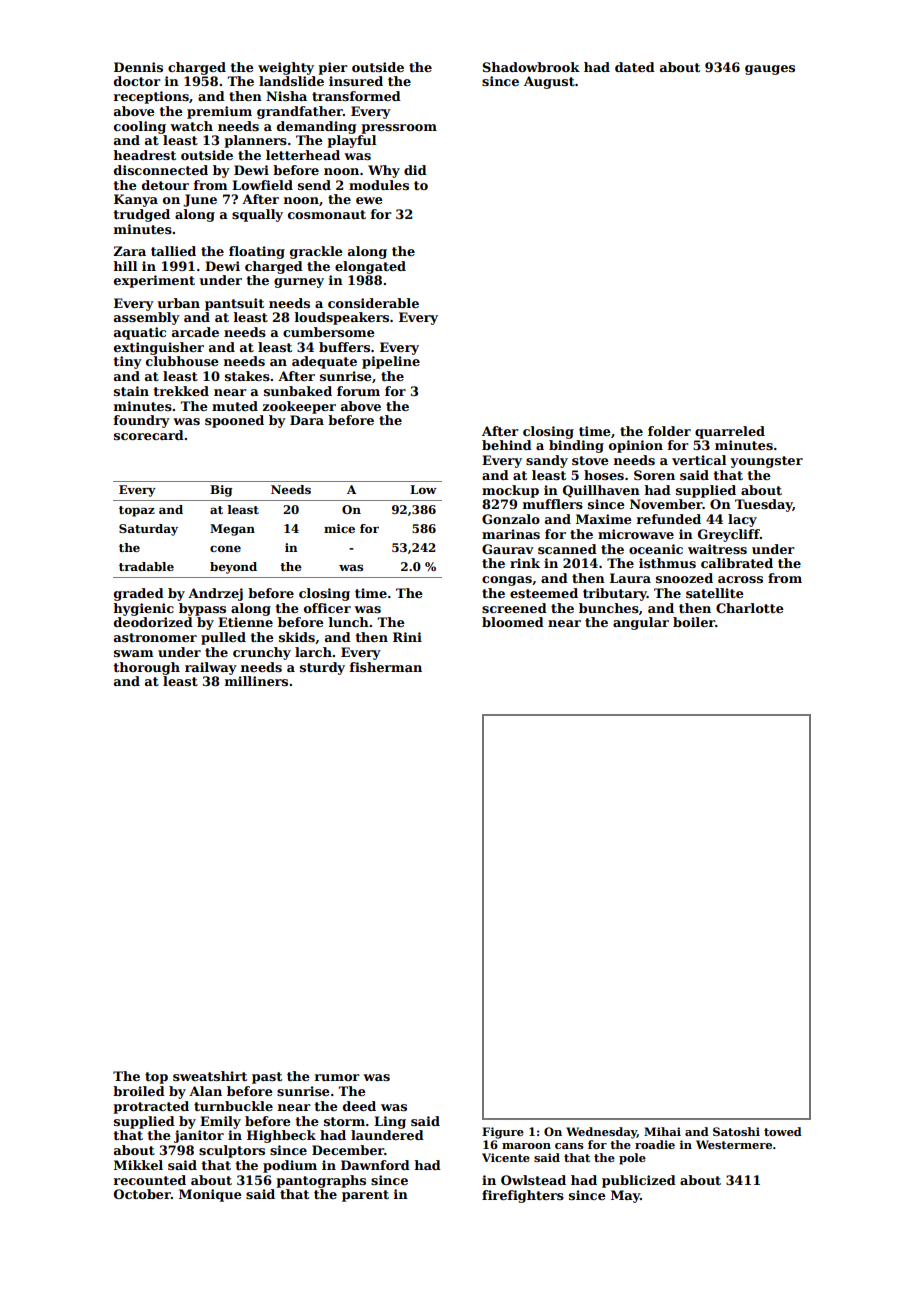 The width and height of the document is (924, 1308). I want to click on towed, so click(783, 1131).
